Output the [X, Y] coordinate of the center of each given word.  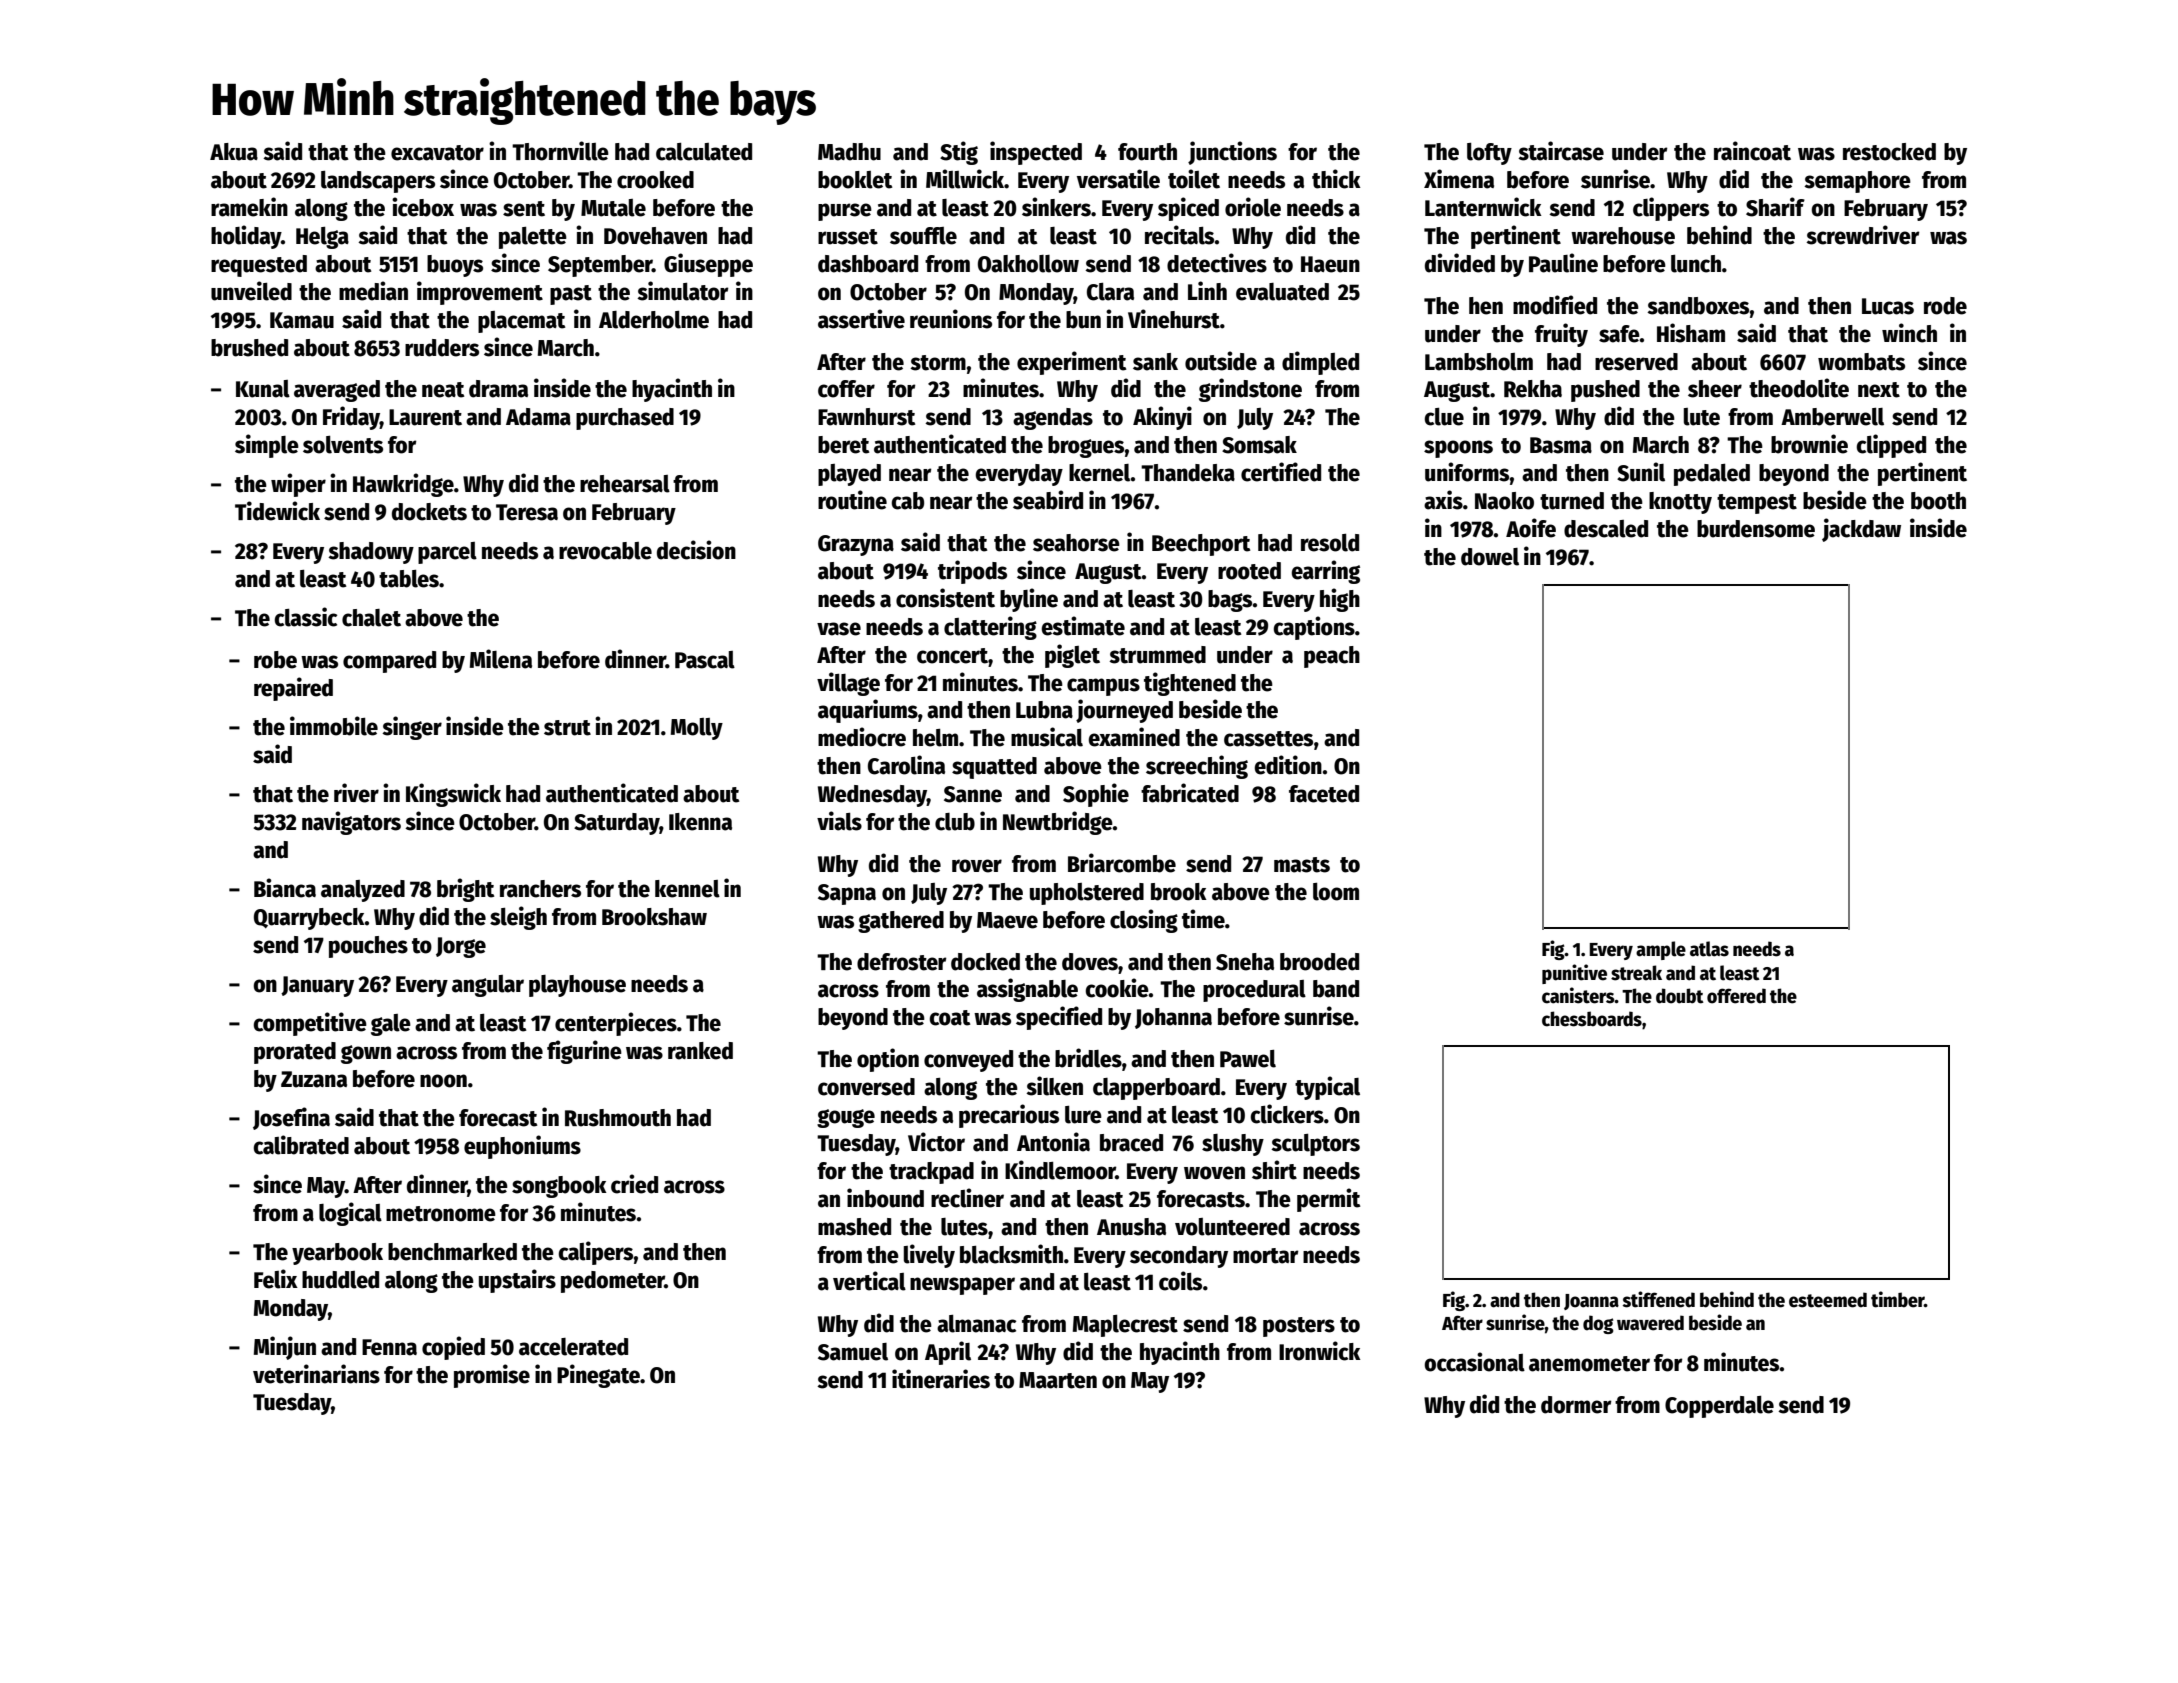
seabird [1048, 500]
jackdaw [1861, 530]
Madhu [849, 152]
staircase [1561, 151]
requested [259, 266]
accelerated [573, 1347]
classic [305, 617]
